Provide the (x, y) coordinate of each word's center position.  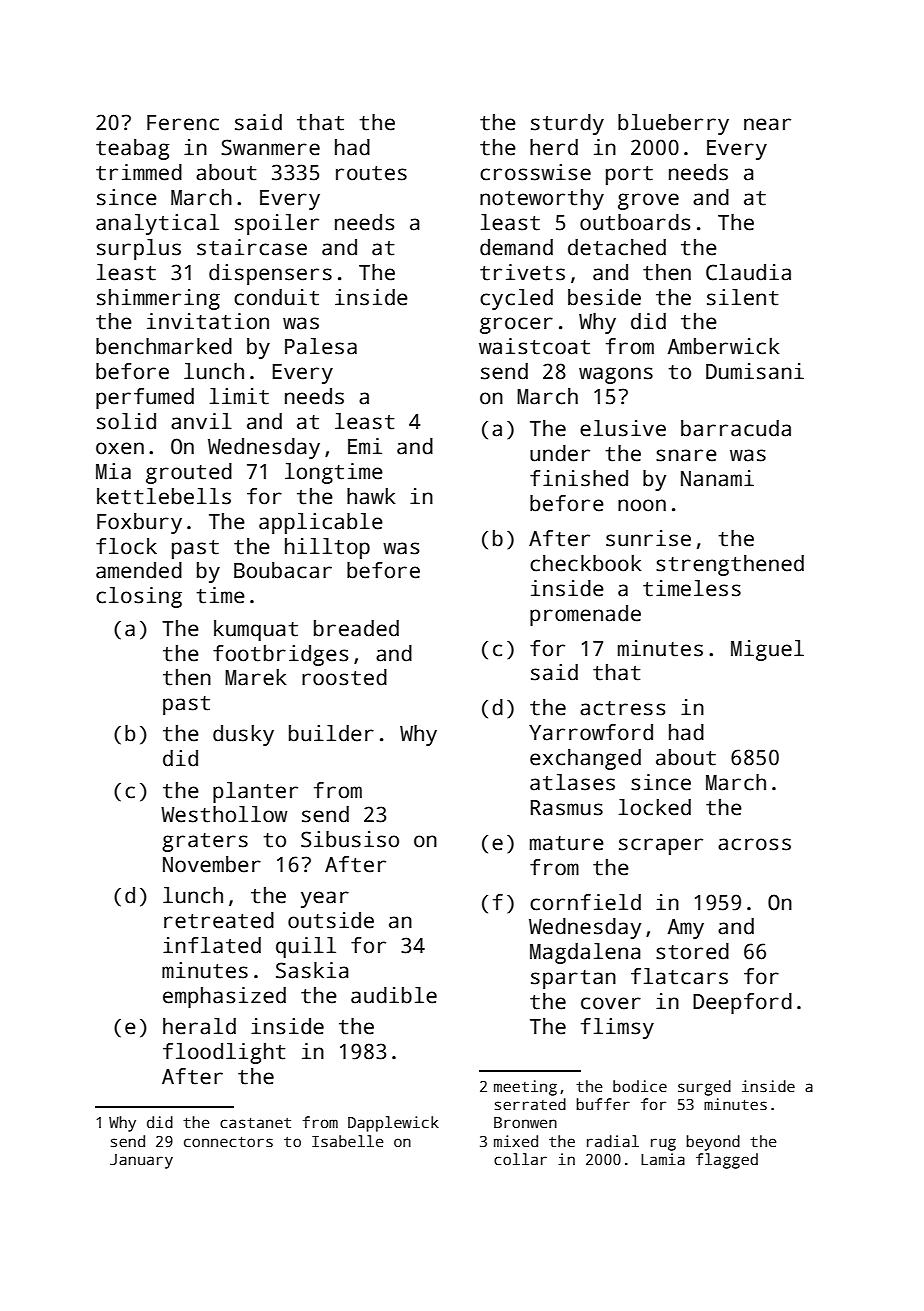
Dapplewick (393, 1124)
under (560, 453)
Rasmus (567, 808)
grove (648, 201)
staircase (252, 247)
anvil (201, 421)
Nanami (717, 478)
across (754, 844)
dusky (243, 735)
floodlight (224, 1053)
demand (516, 247)
